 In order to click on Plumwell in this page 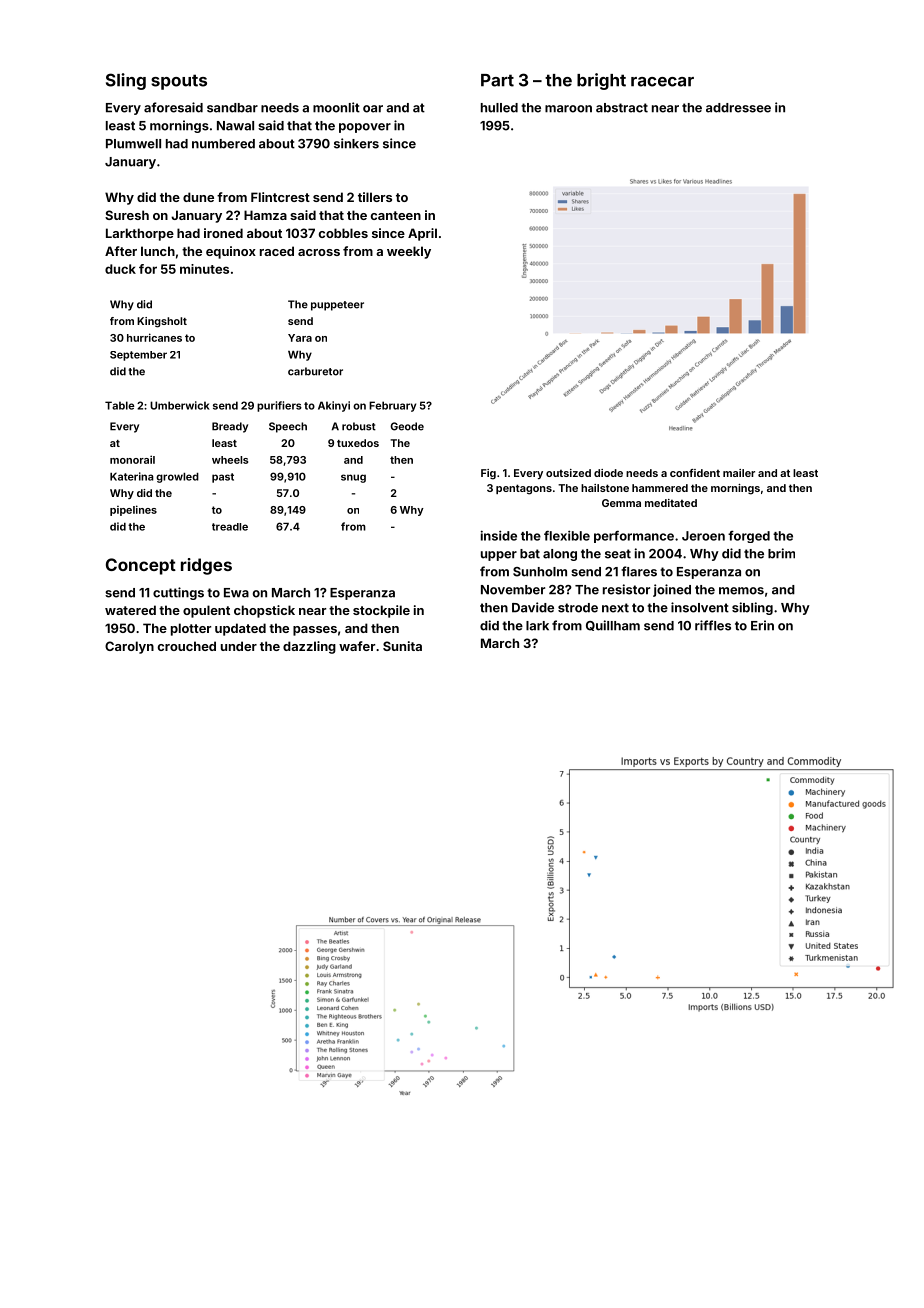, I will do `click(133, 144)`.
